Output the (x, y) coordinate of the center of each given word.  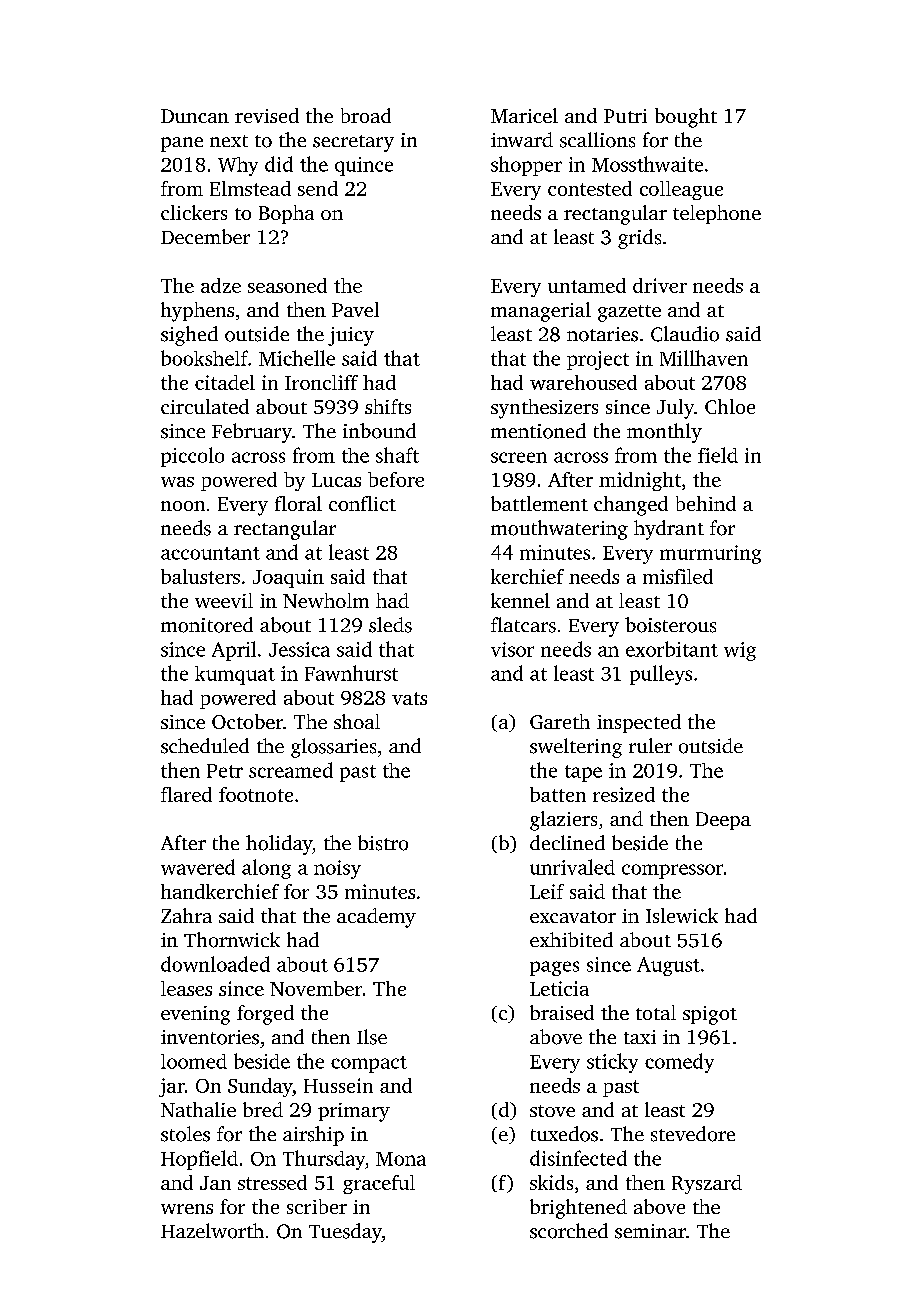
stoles (185, 1134)
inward (522, 139)
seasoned (287, 285)
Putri (625, 116)
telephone (717, 214)
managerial (541, 312)
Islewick (682, 915)
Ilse (372, 1037)
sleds (390, 625)
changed (631, 506)
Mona (401, 1159)
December (205, 236)
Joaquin (288, 578)
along (266, 869)
